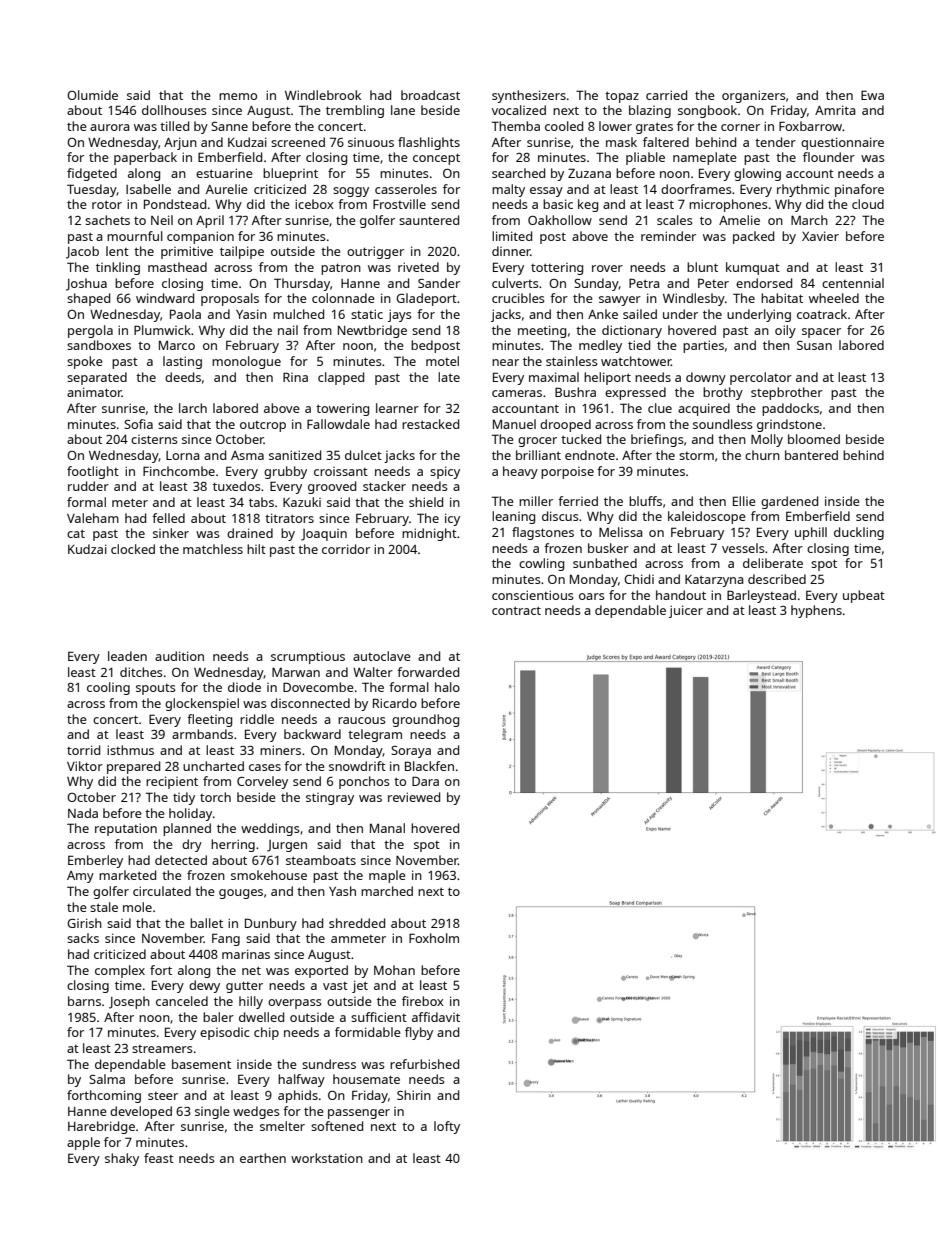  Describe the element at coordinates (811, 455) in the screenshot. I see `bantered` at that location.
